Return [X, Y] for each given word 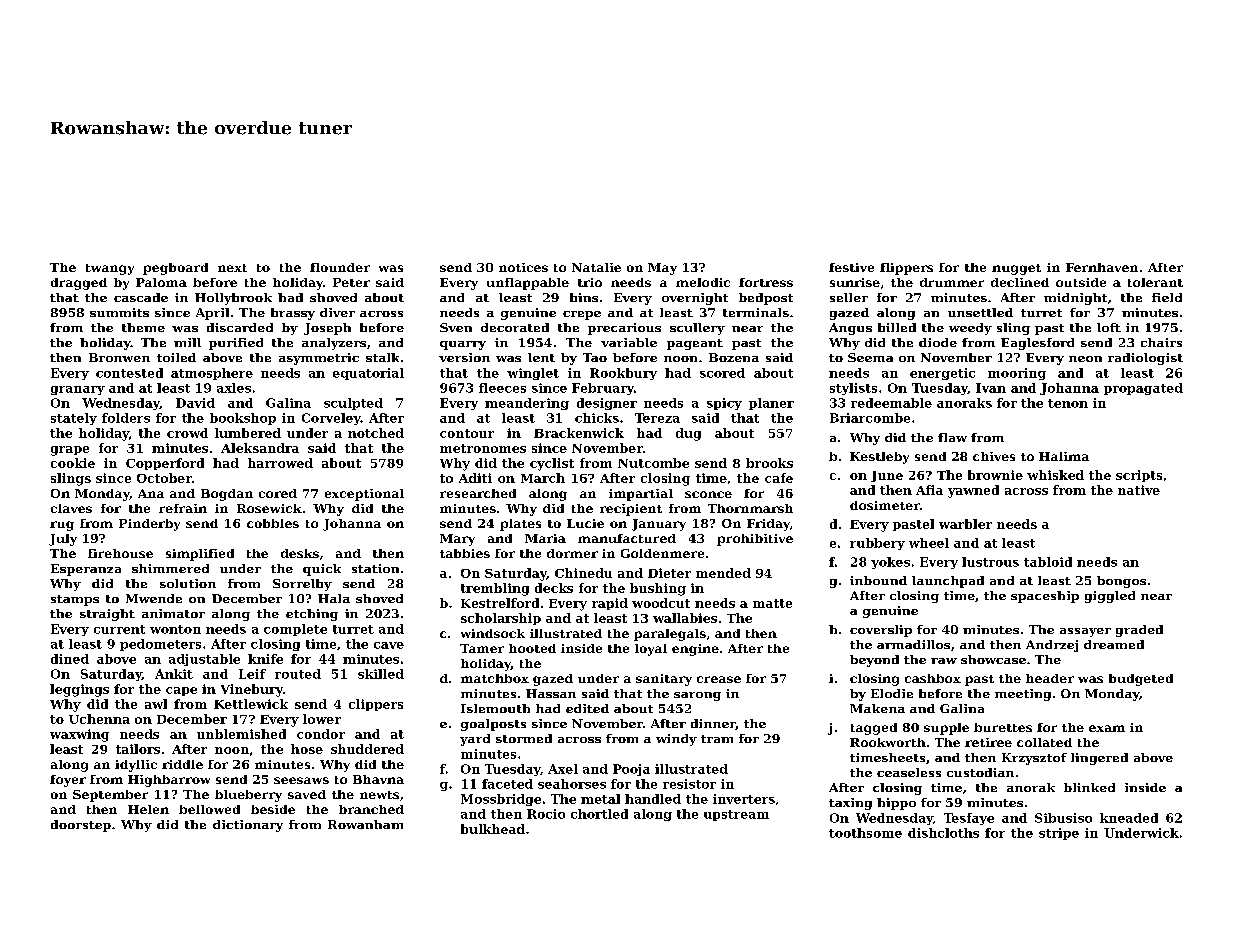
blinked [1089, 787]
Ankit [174, 674]
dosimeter [885, 505]
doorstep [81, 826]
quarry [463, 345]
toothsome [865, 833]
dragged [79, 284]
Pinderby [149, 525]
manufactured [627, 538]
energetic [942, 374]
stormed [524, 738]
